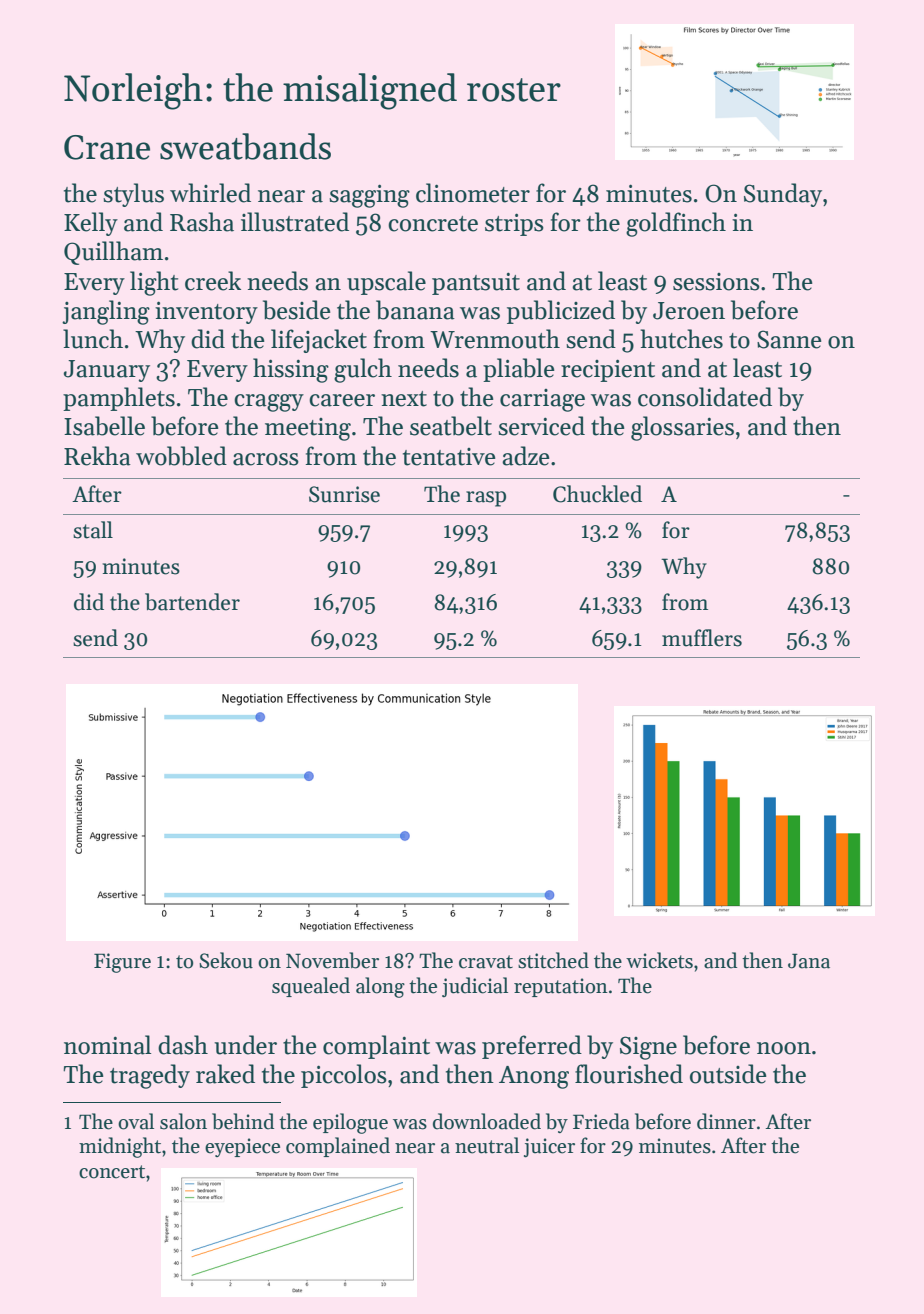 The image size is (924, 1314). What do you see at coordinates (107, 1045) in the screenshot?
I see `nominal` at bounding box center [107, 1045].
